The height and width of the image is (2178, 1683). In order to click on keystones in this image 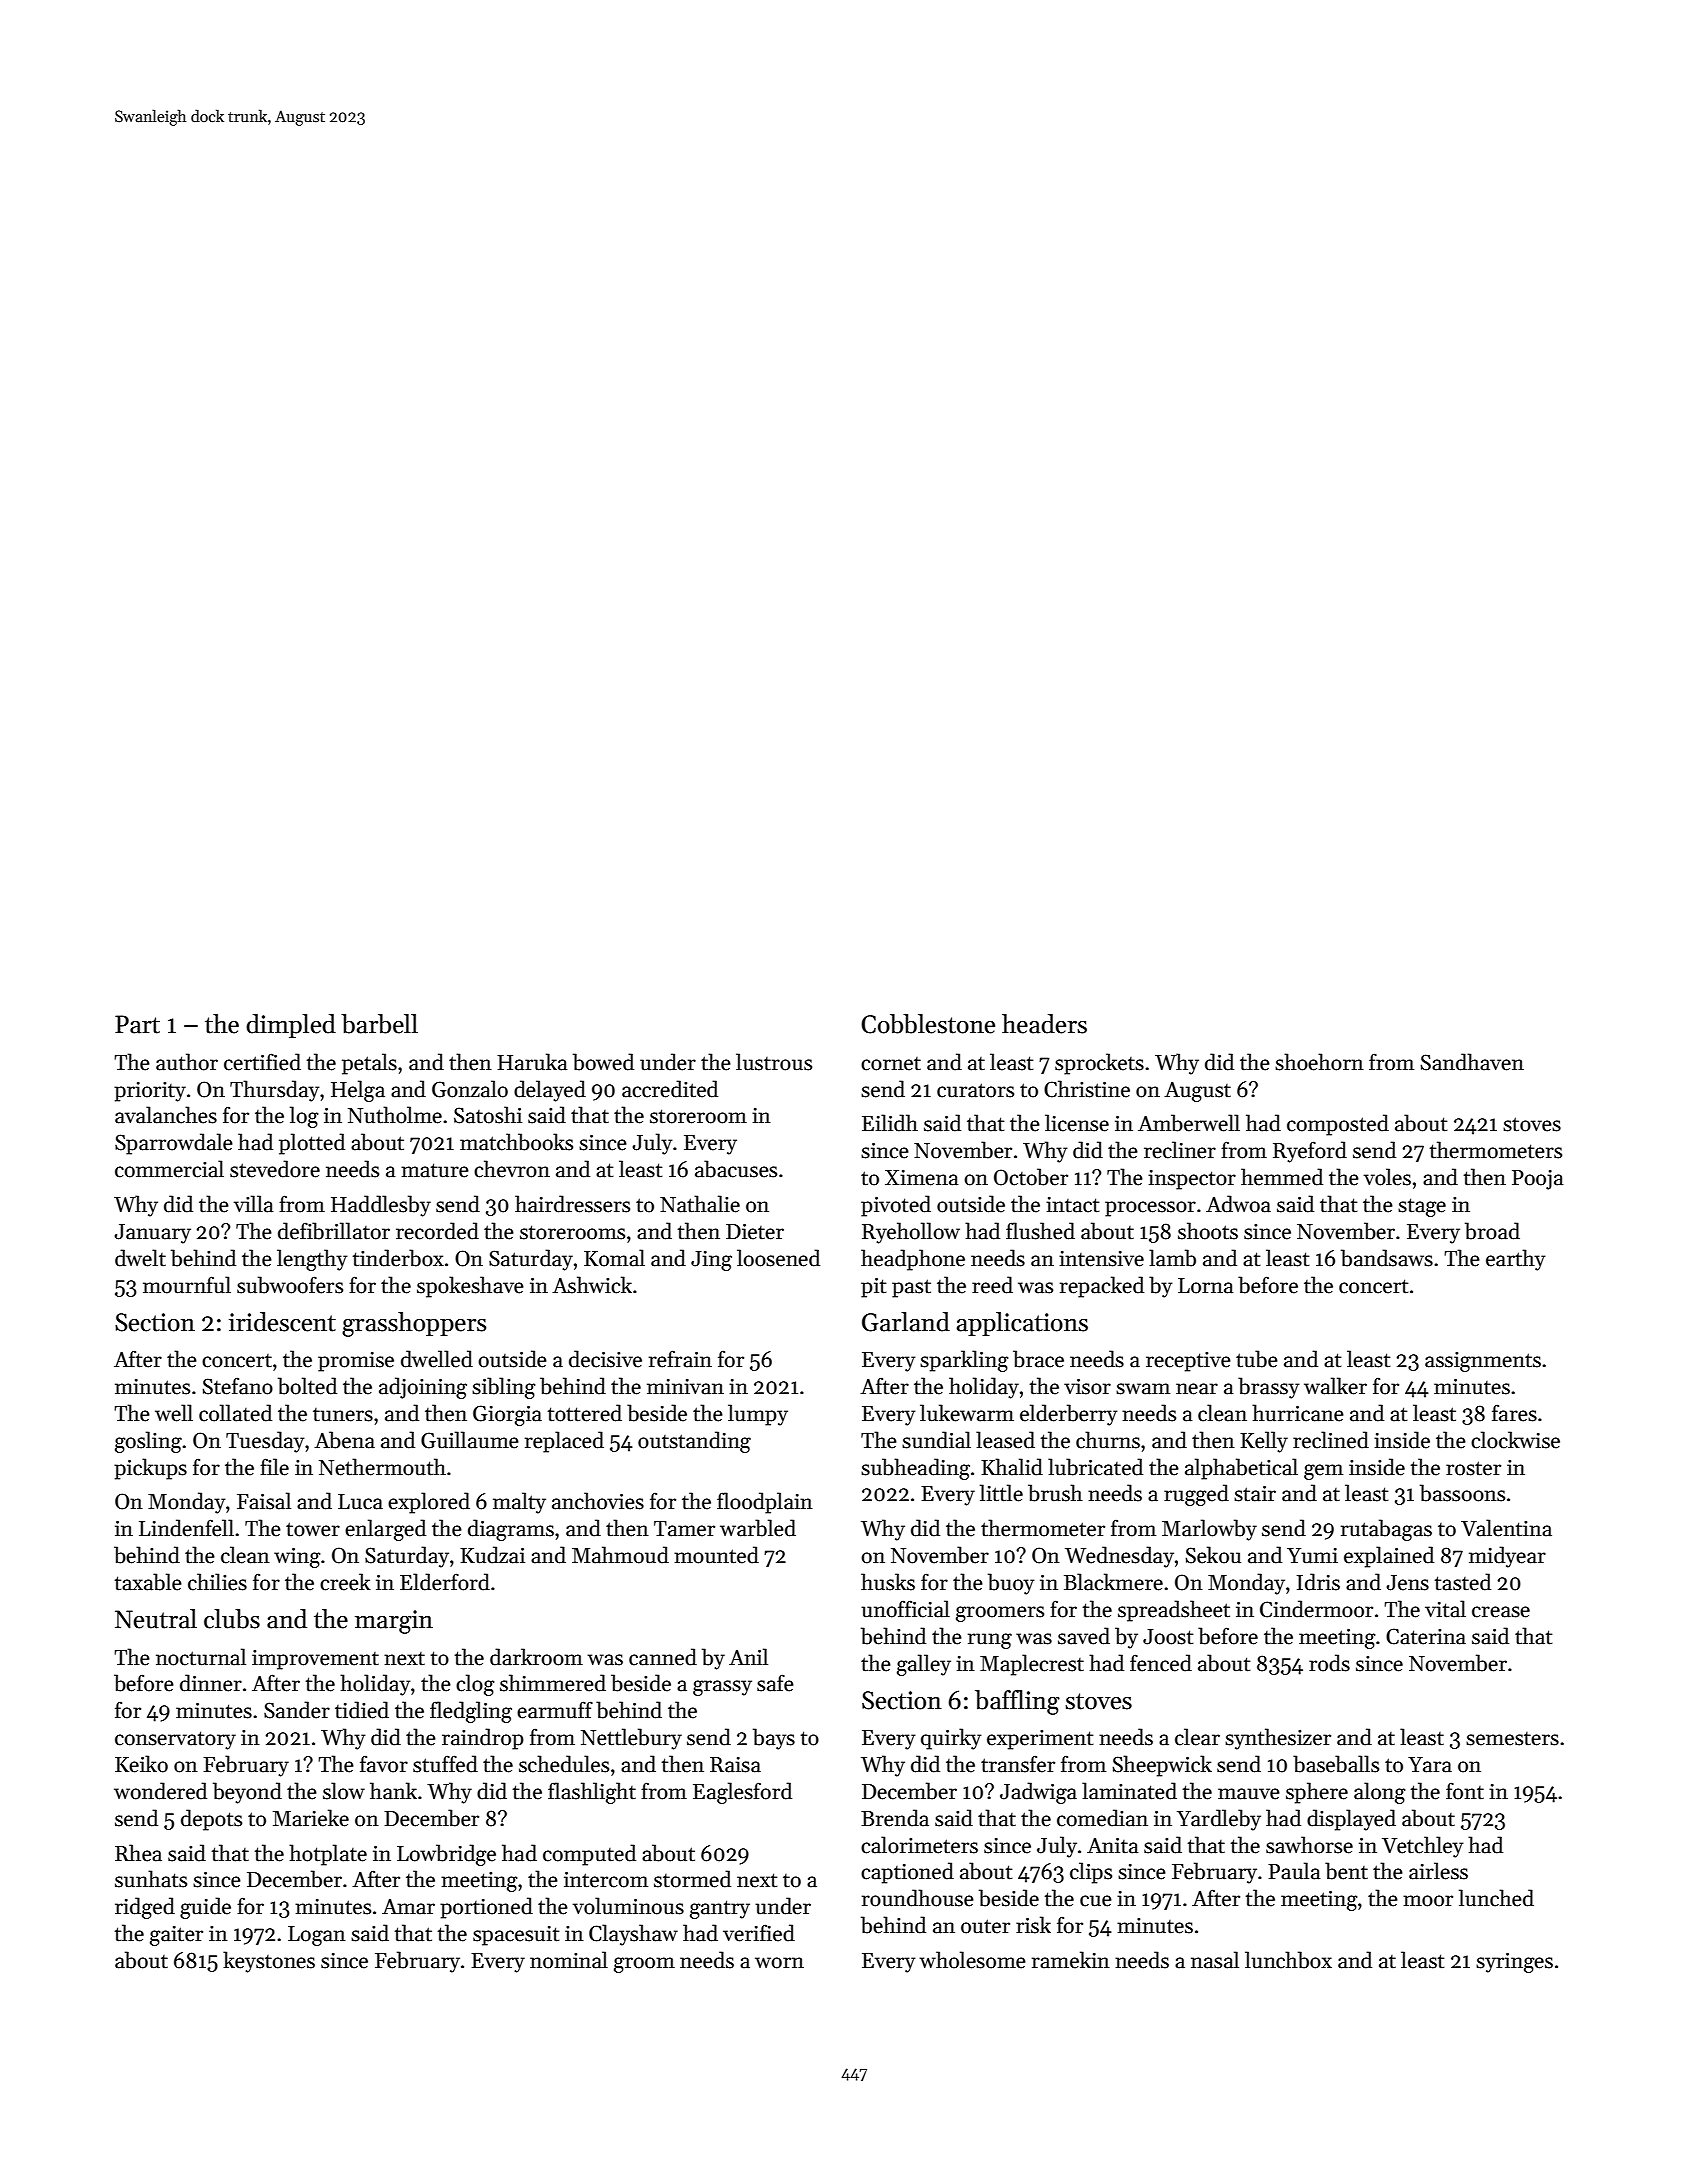, I will do `click(269, 1962)`.
